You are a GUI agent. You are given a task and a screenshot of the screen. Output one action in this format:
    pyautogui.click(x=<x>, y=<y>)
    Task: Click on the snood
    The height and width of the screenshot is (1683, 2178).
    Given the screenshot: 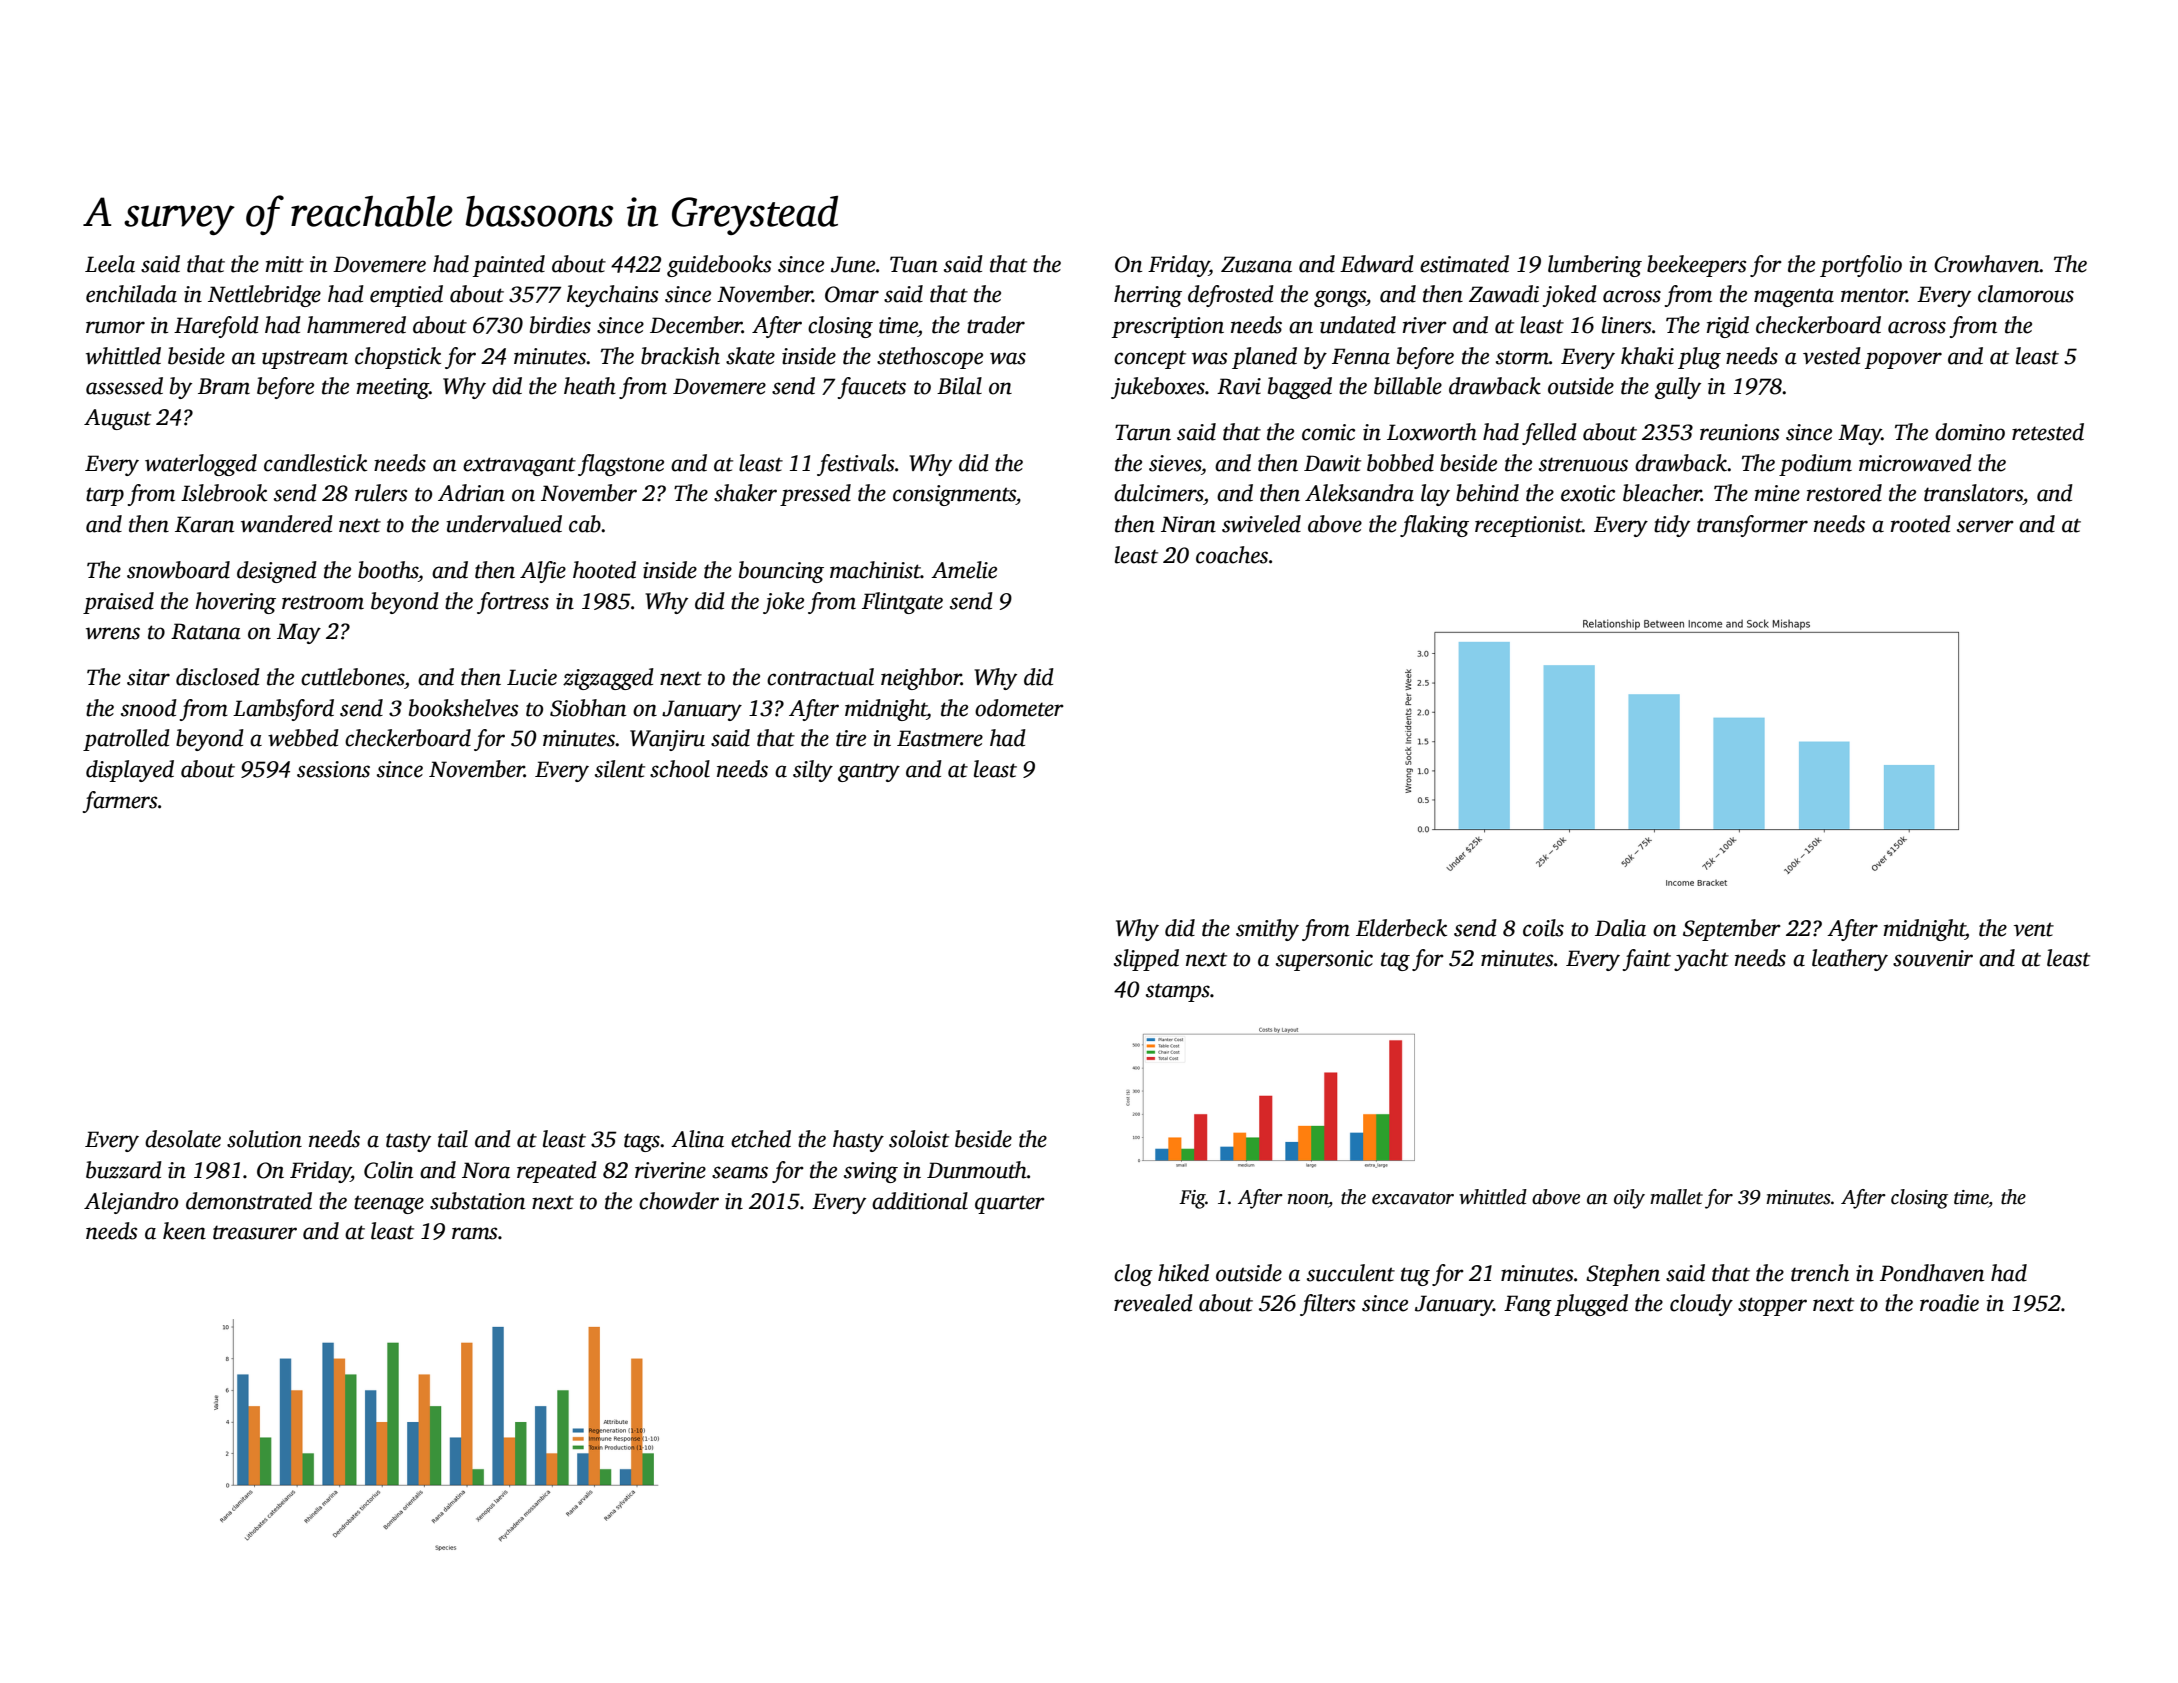 What is the action you would take?
    pyautogui.click(x=149, y=708)
